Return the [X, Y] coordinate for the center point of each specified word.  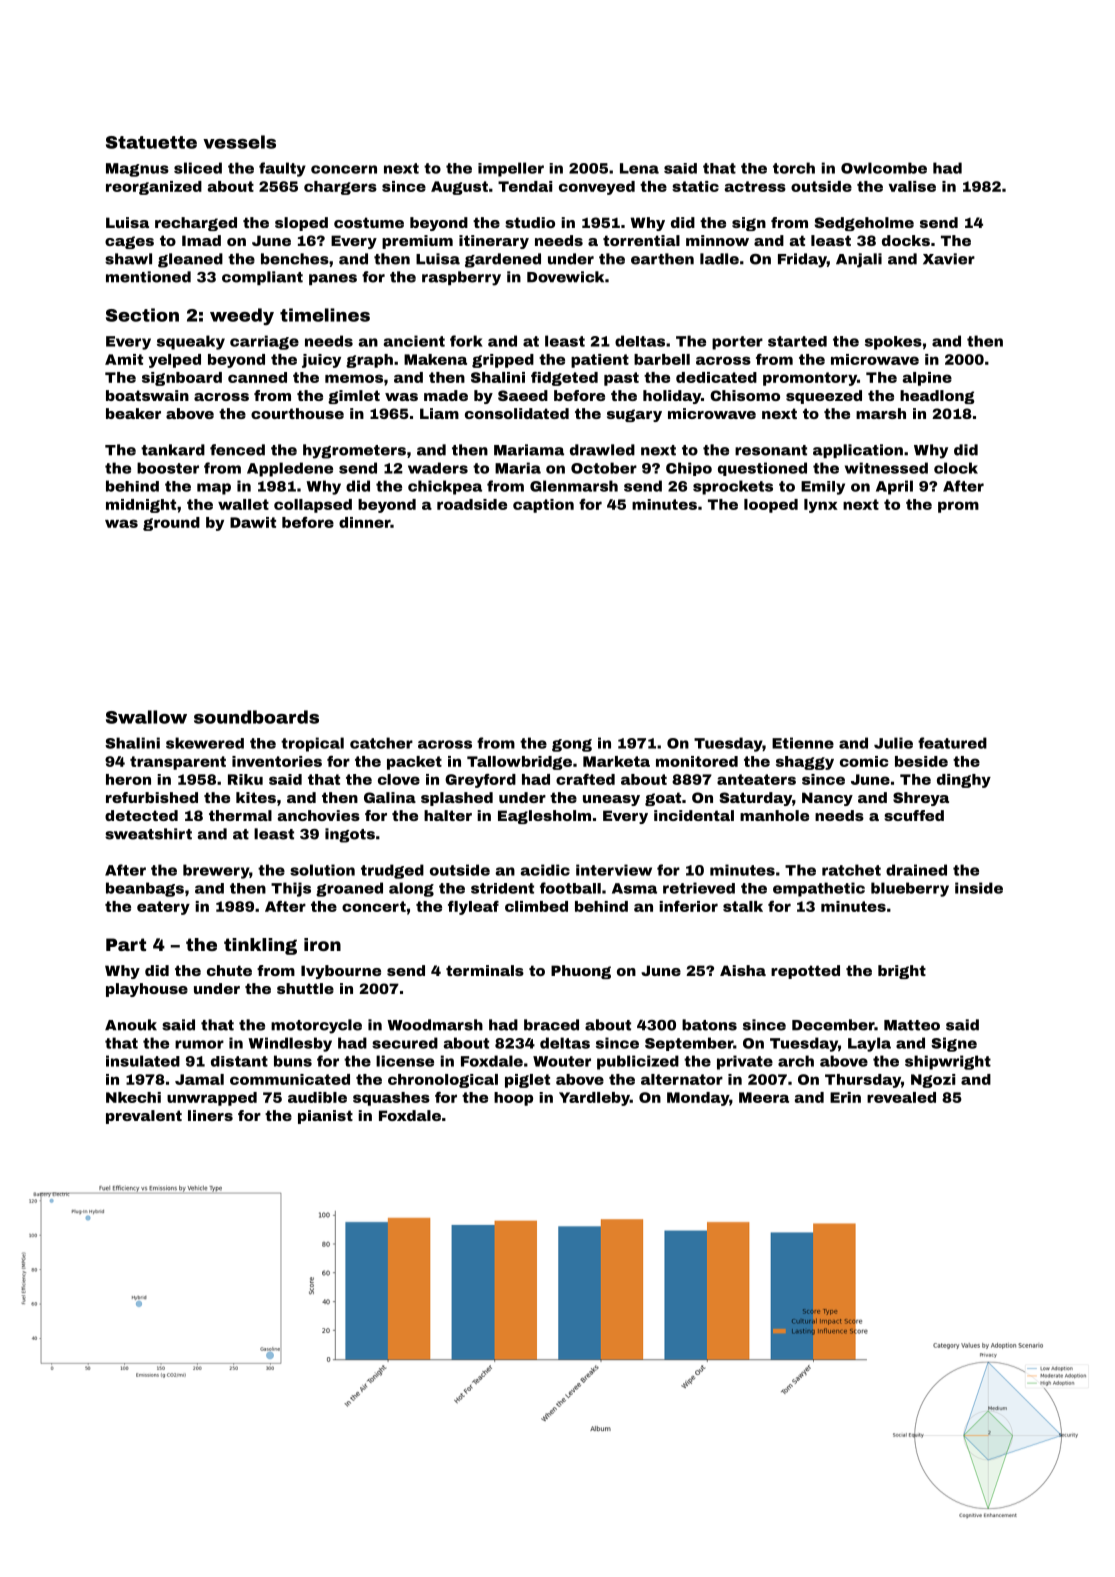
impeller [511, 169]
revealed [901, 1097]
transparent [178, 763]
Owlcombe [884, 168]
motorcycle [316, 1026]
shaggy [805, 763]
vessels [239, 142]
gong [572, 745]
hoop [513, 1099]
